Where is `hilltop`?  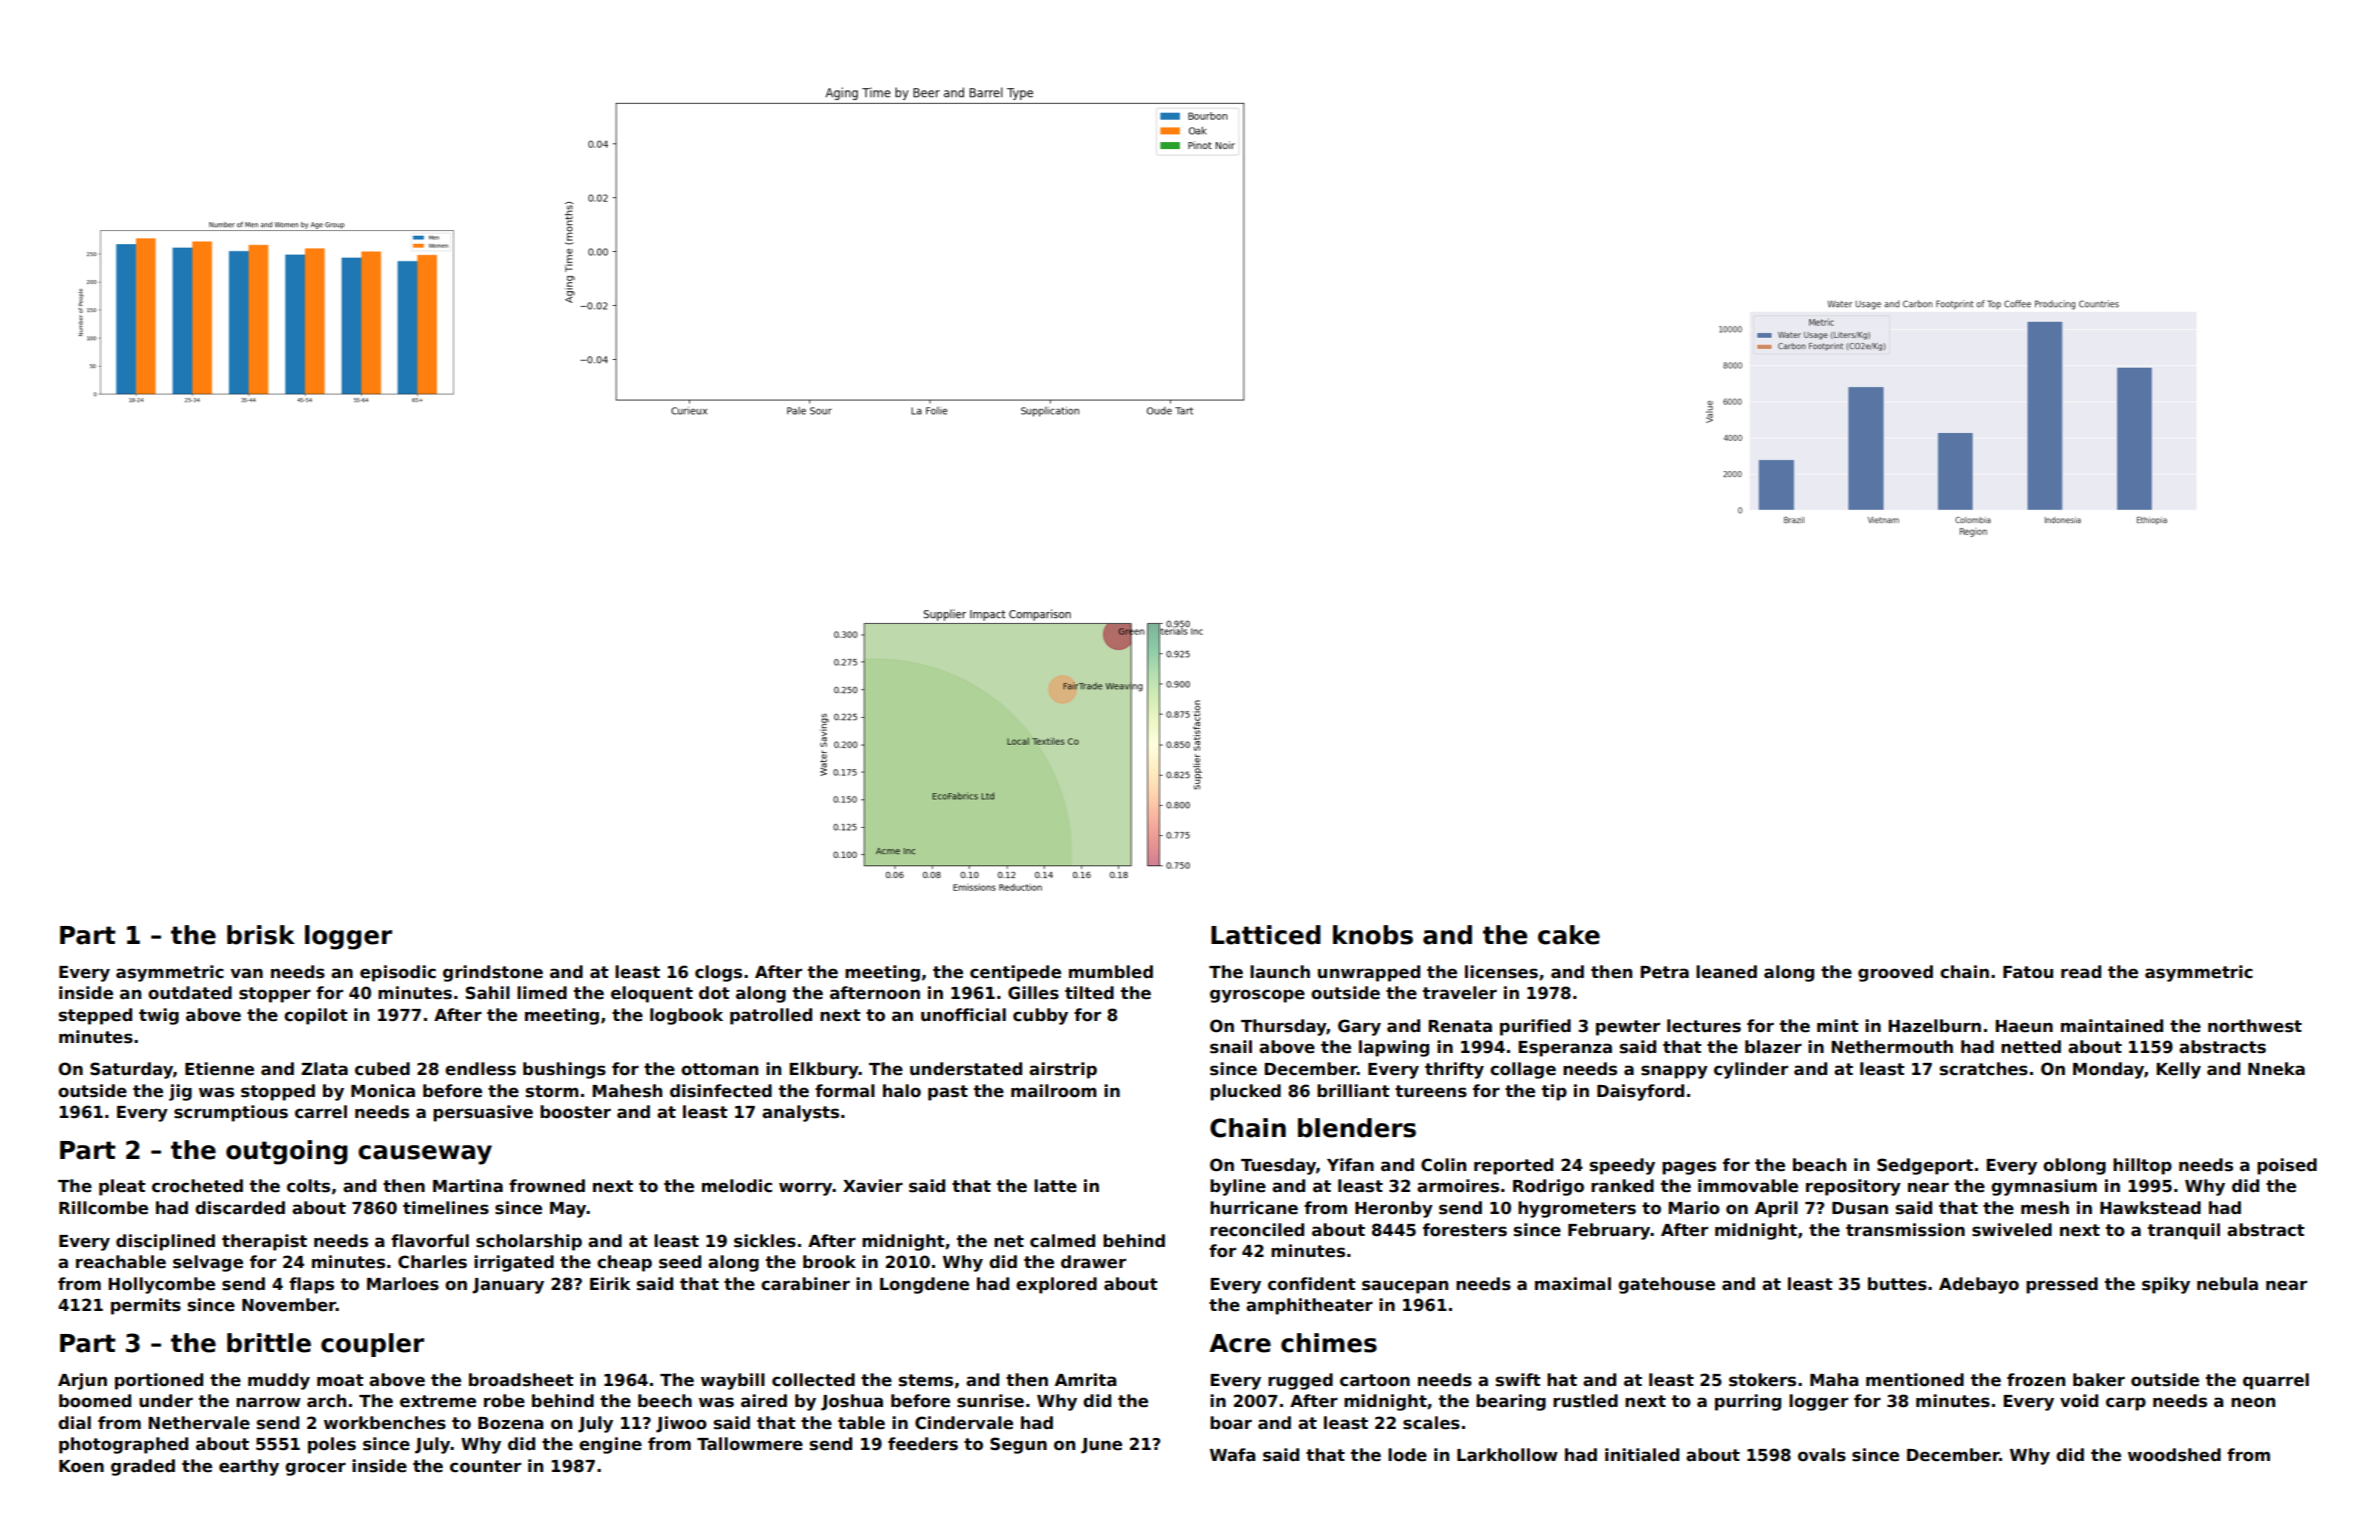
hilltop is located at coordinates (2142, 1166).
